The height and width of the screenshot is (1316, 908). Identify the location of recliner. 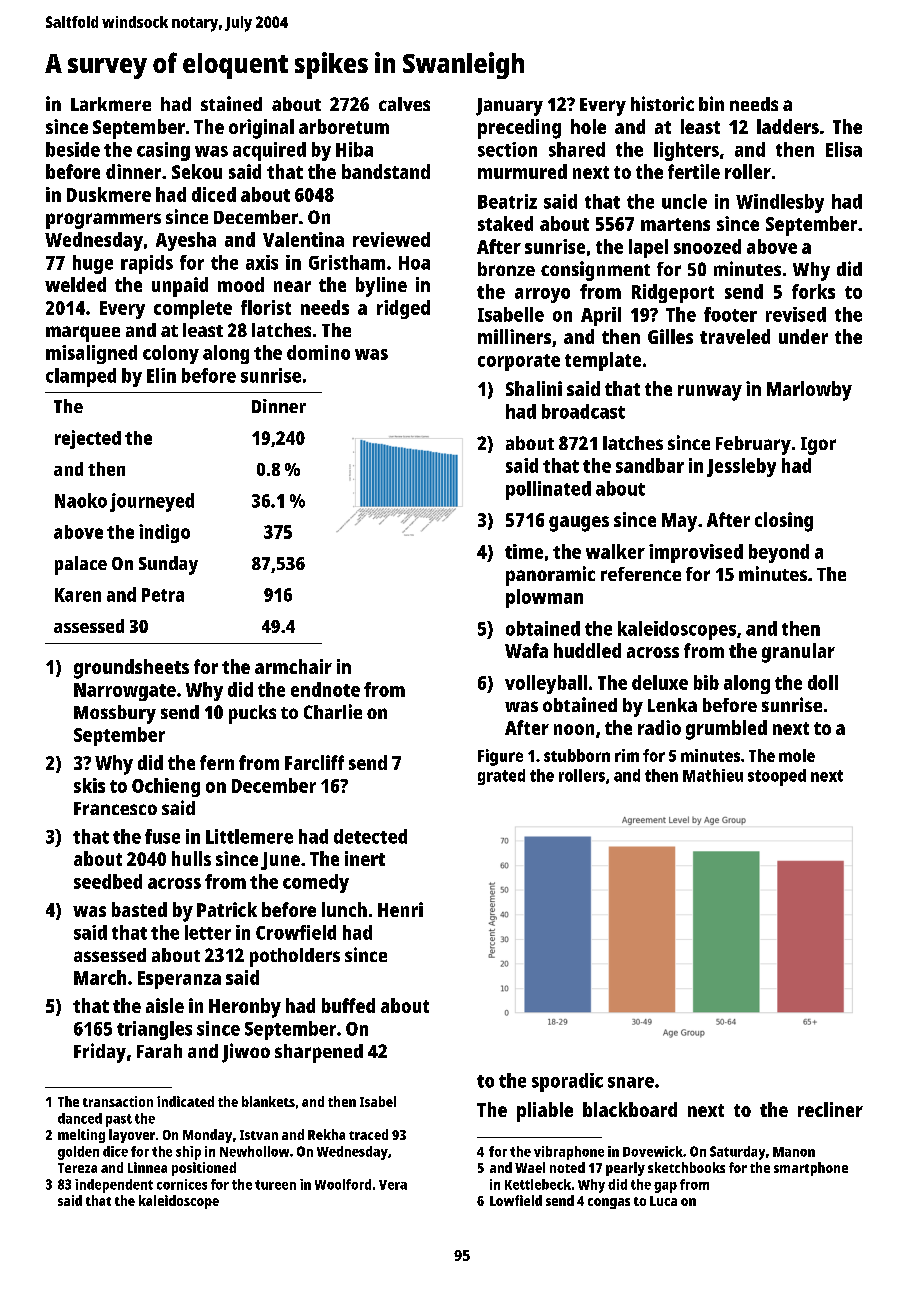
(830, 1109).
